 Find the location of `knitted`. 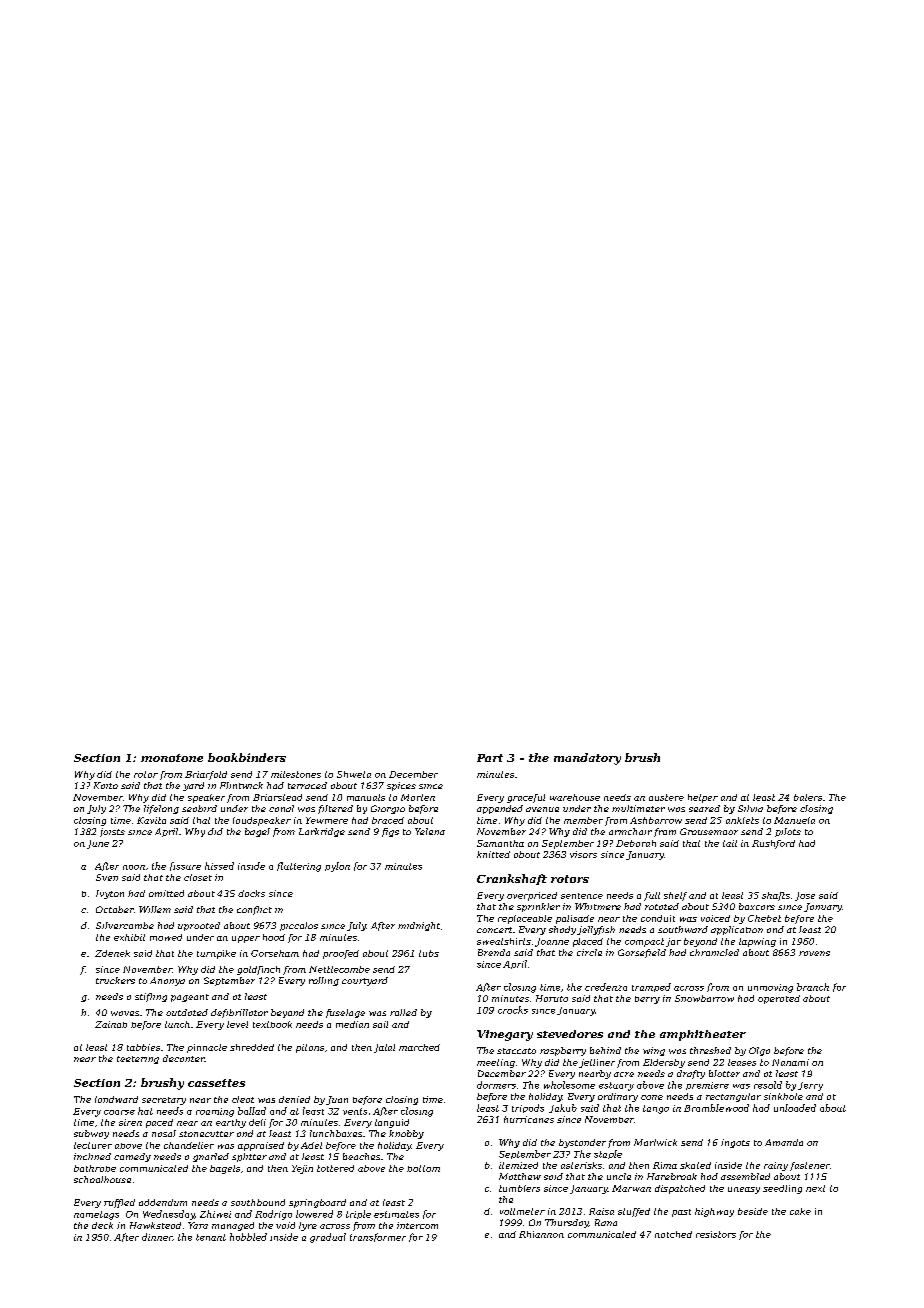

knitted is located at coordinates (493, 854).
